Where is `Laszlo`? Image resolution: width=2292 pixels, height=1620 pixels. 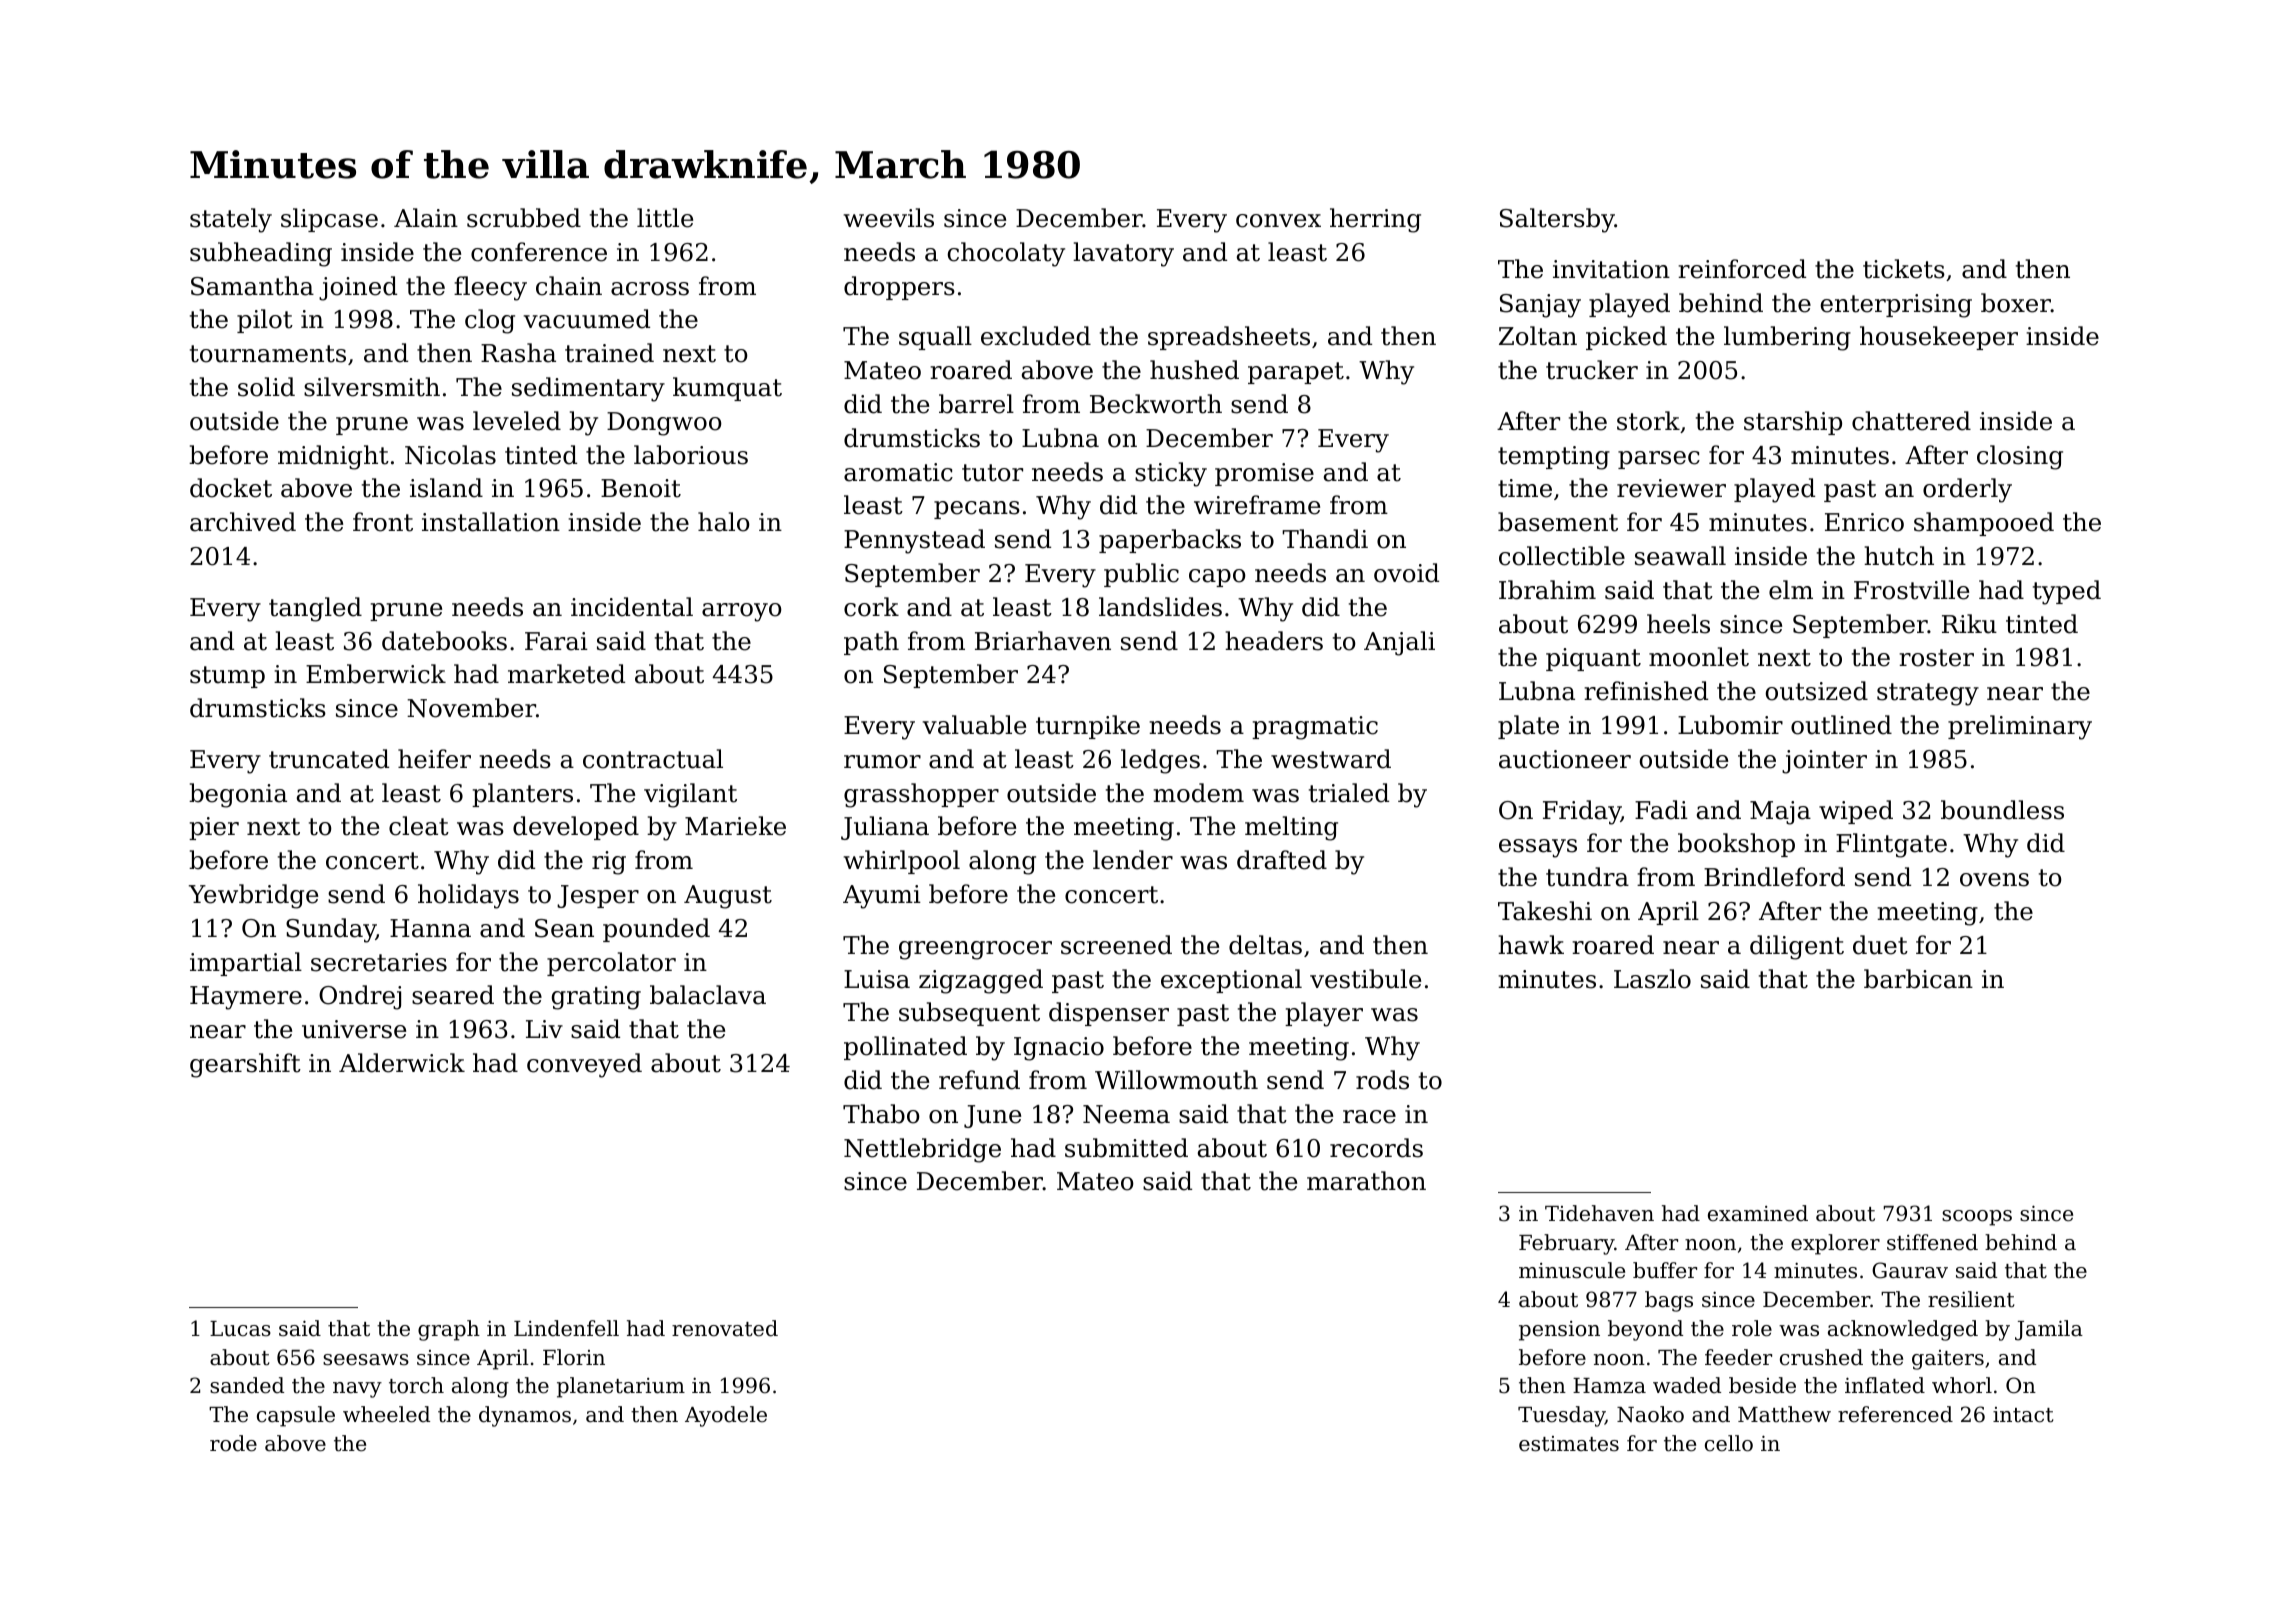 Laszlo is located at coordinates (1652, 979).
